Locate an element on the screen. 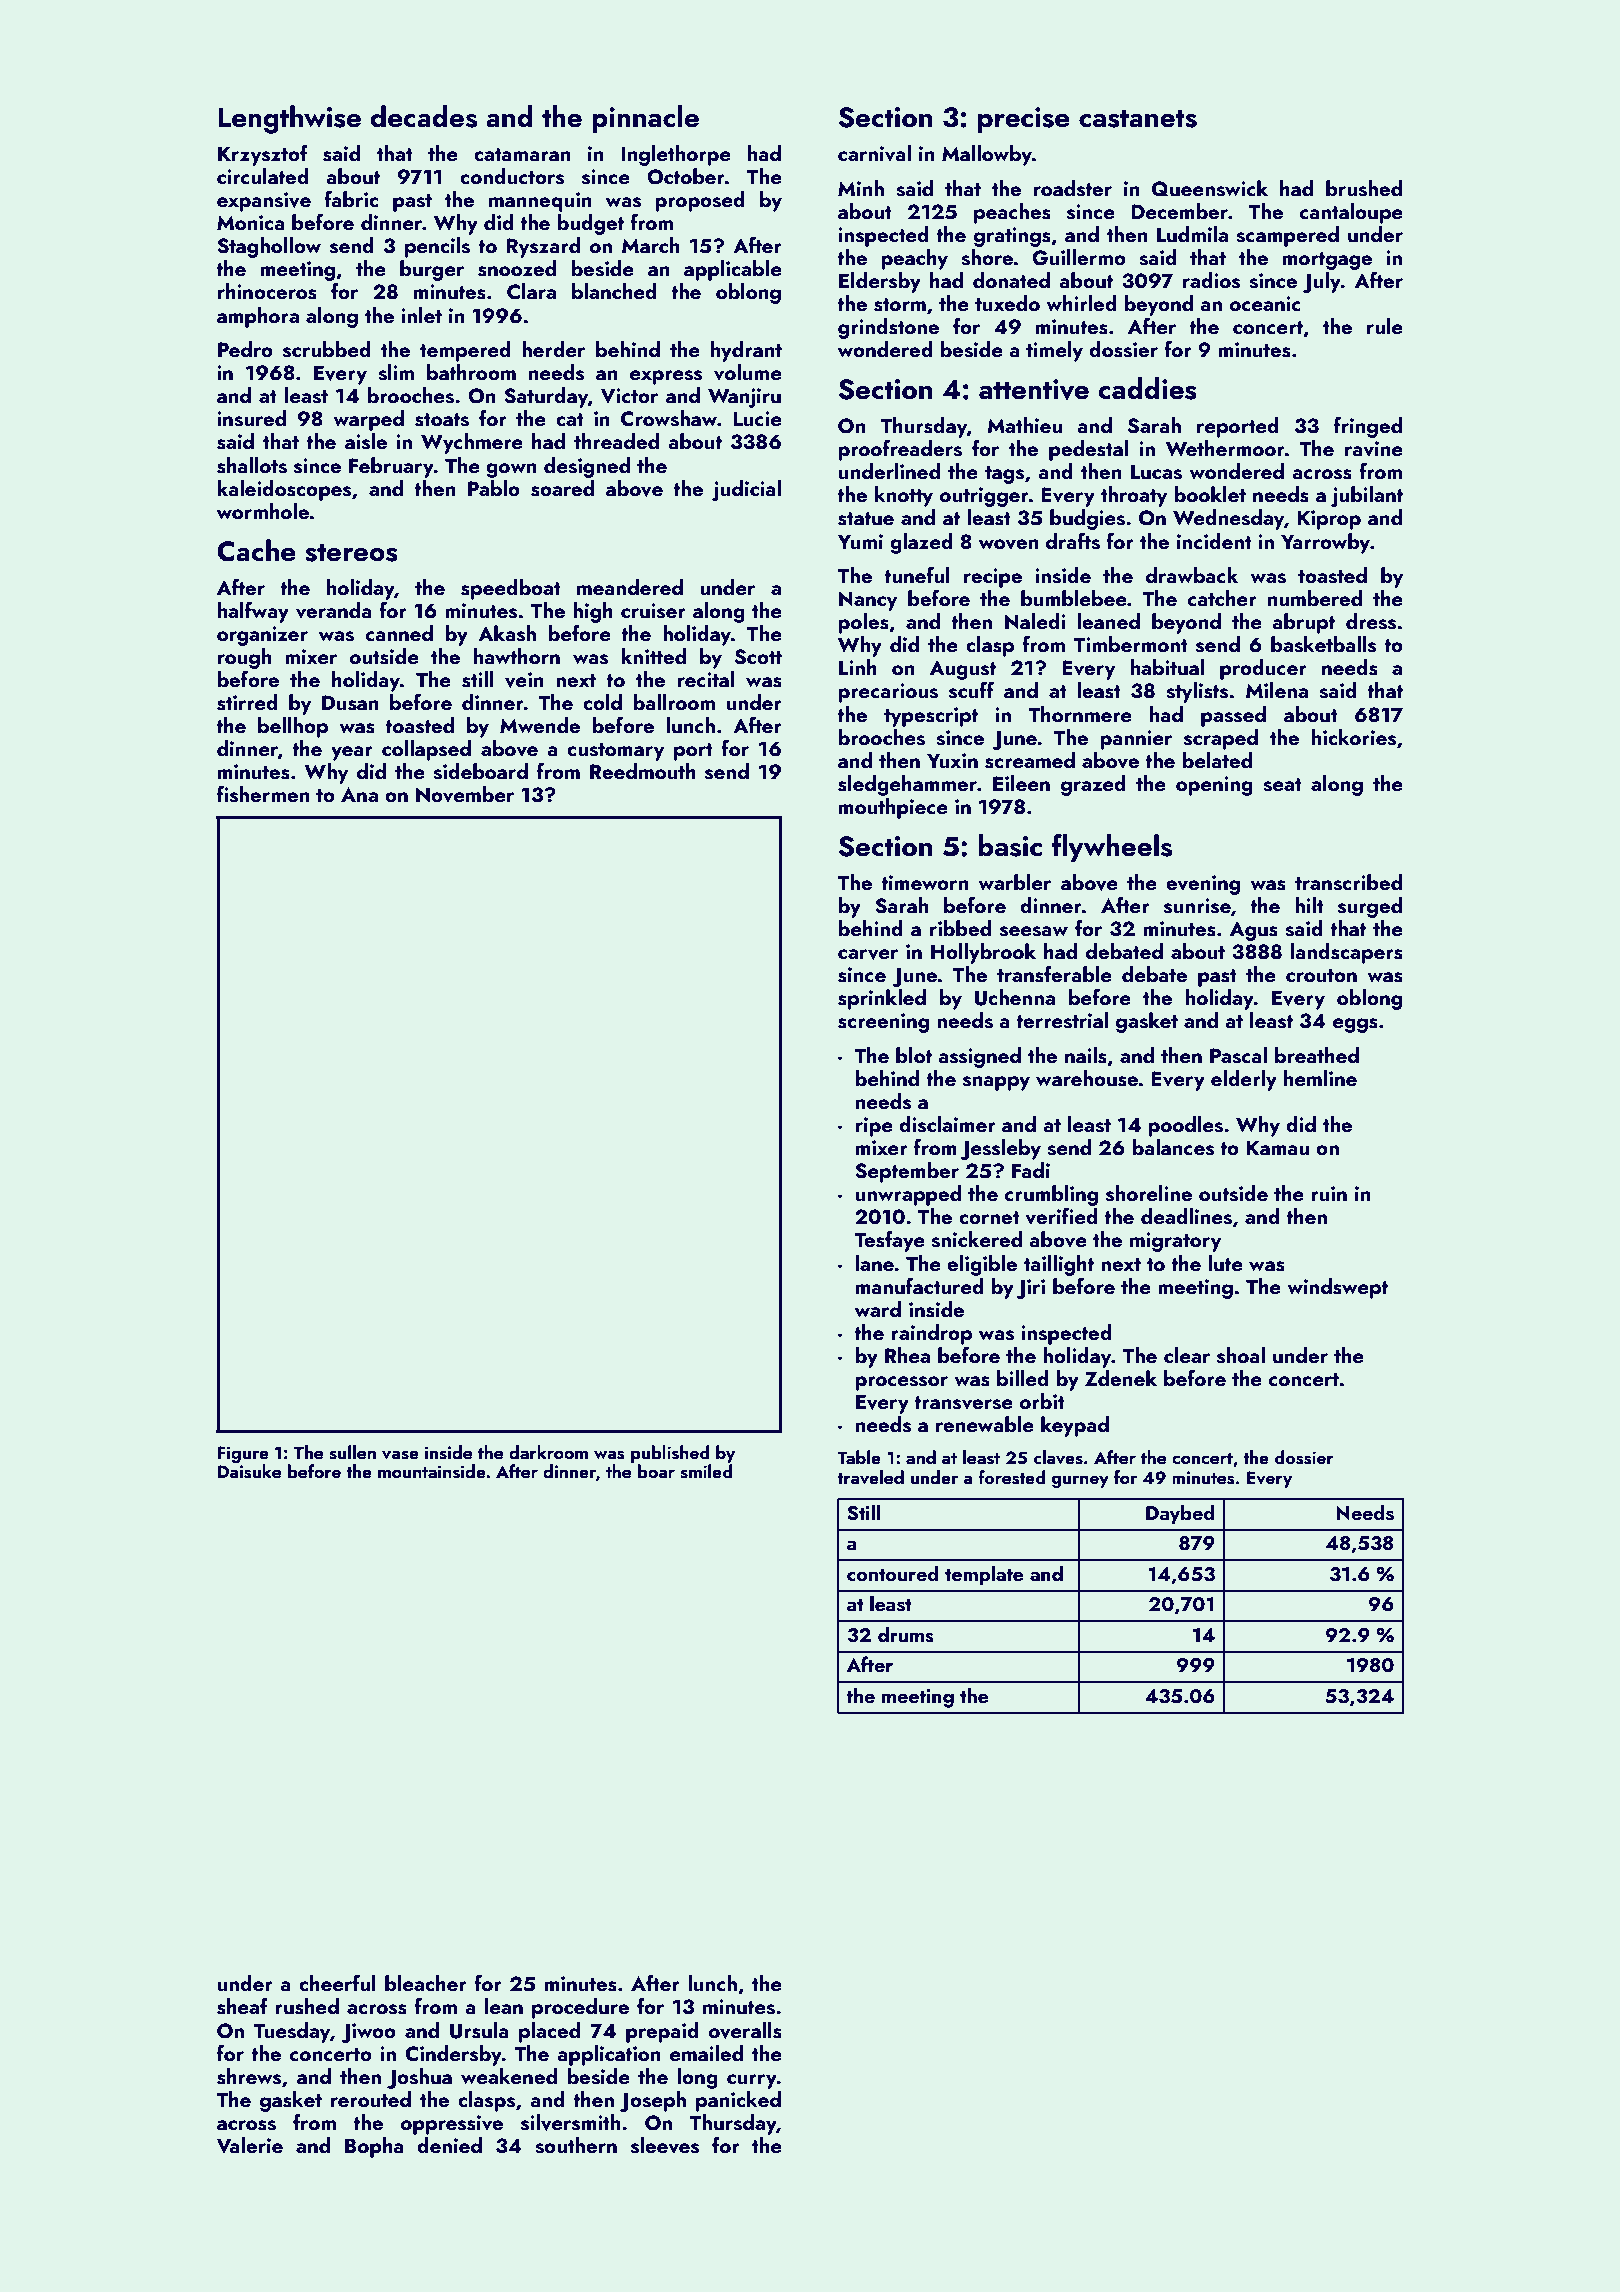 The image size is (1620, 2292). ruin is located at coordinates (1329, 1193).
